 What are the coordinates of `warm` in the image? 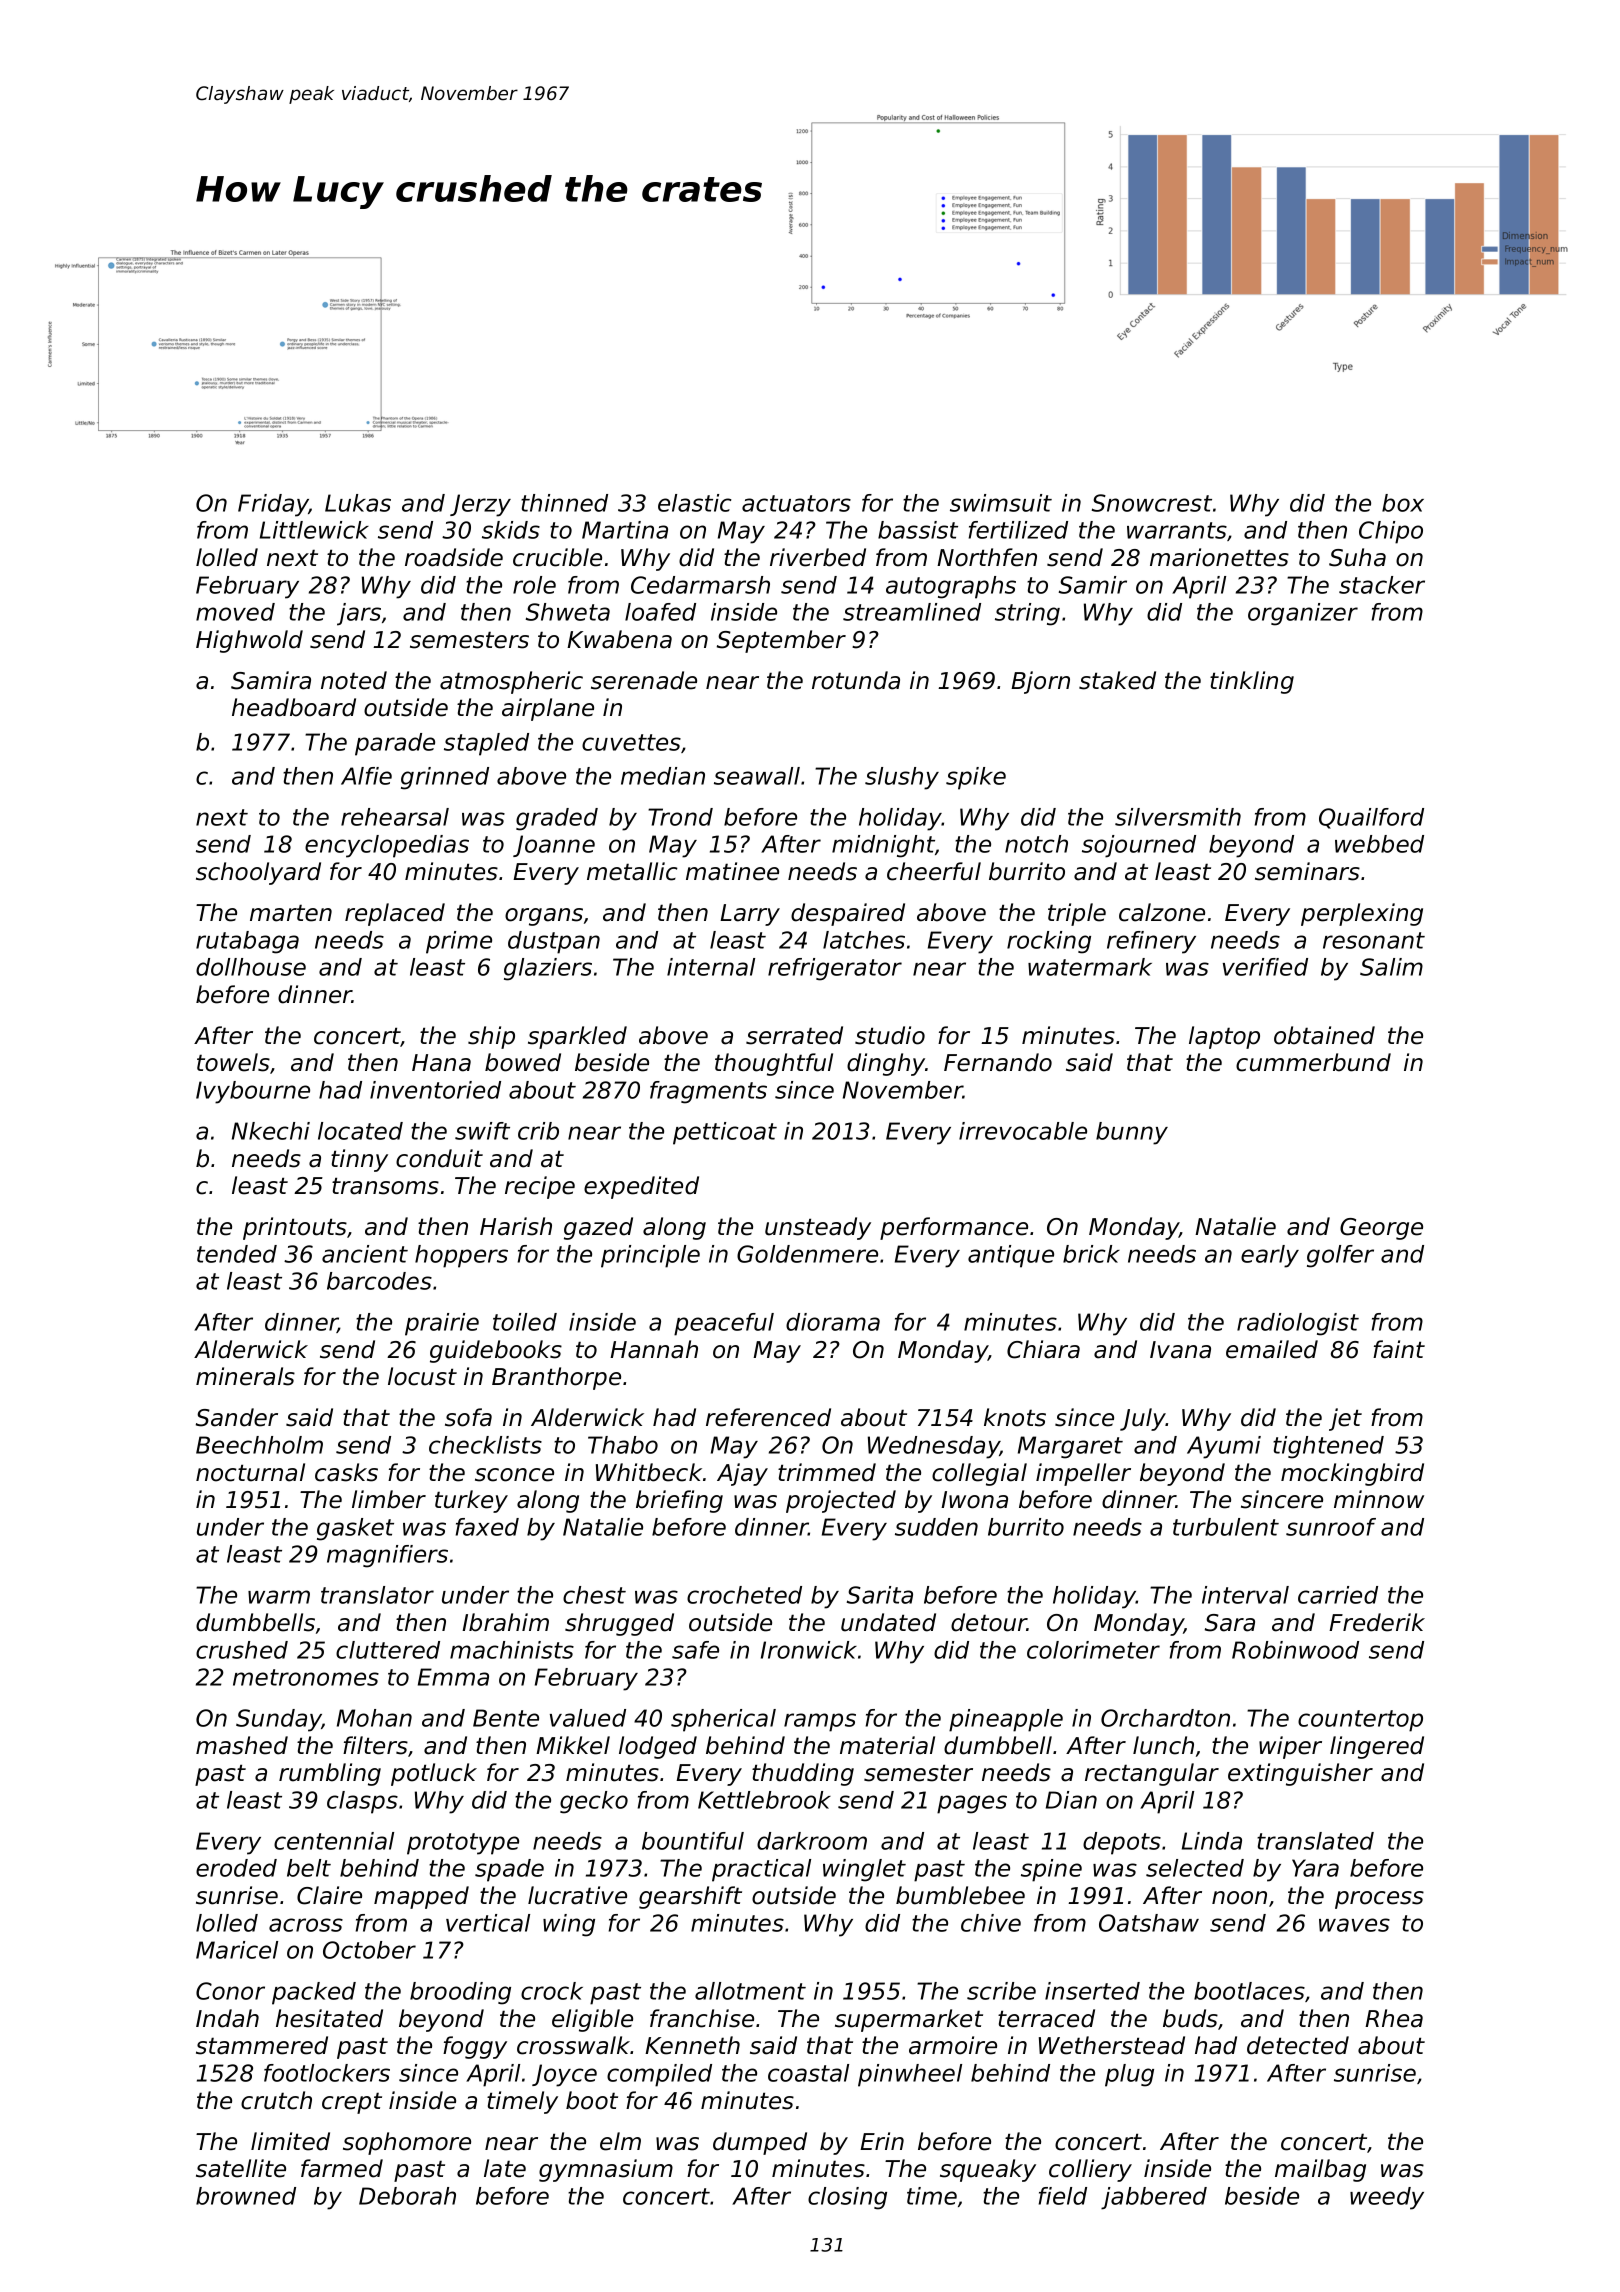 It's located at (279, 1597).
